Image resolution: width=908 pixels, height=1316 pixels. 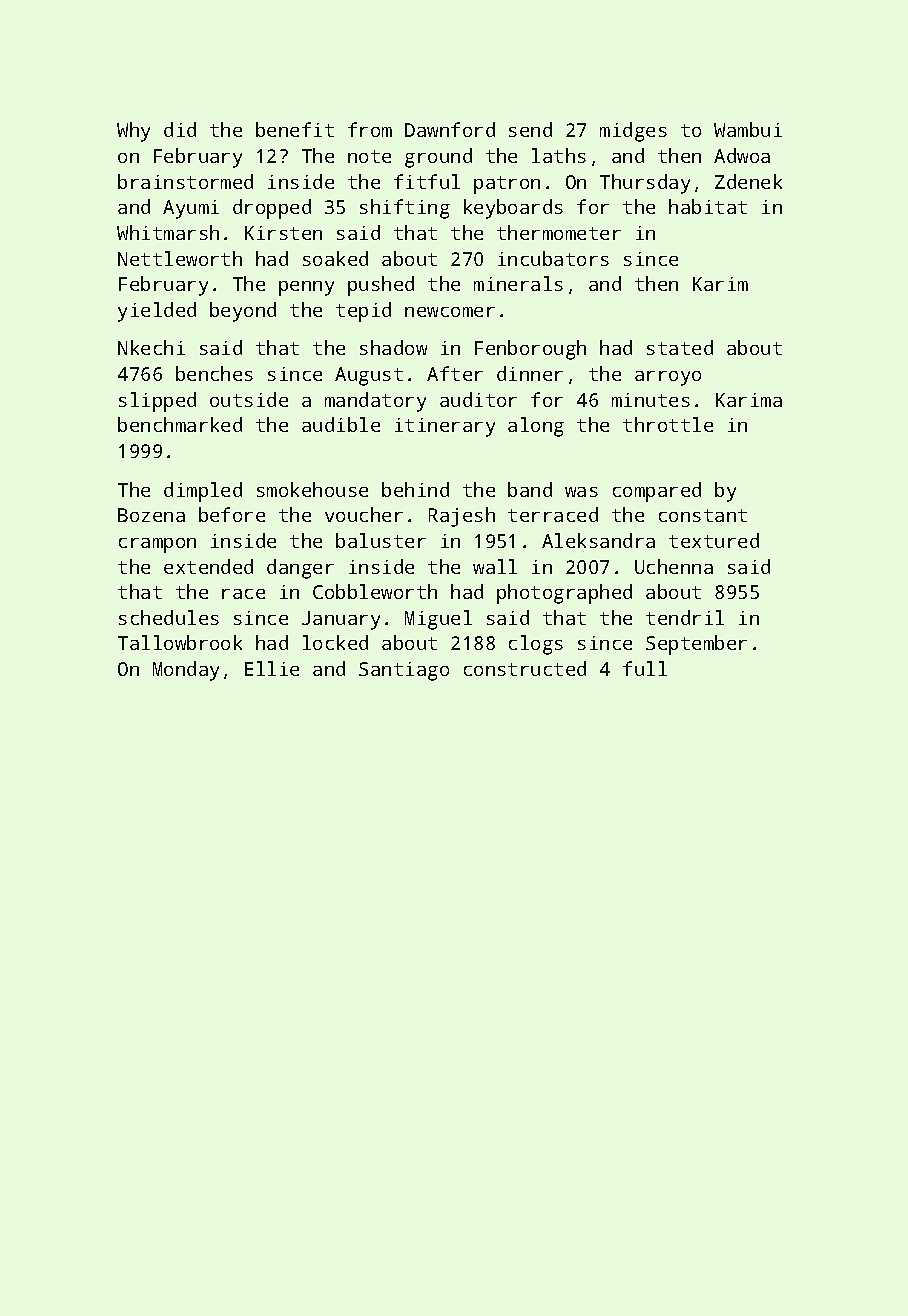 I want to click on arroyo, so click(x=668, y=378).
